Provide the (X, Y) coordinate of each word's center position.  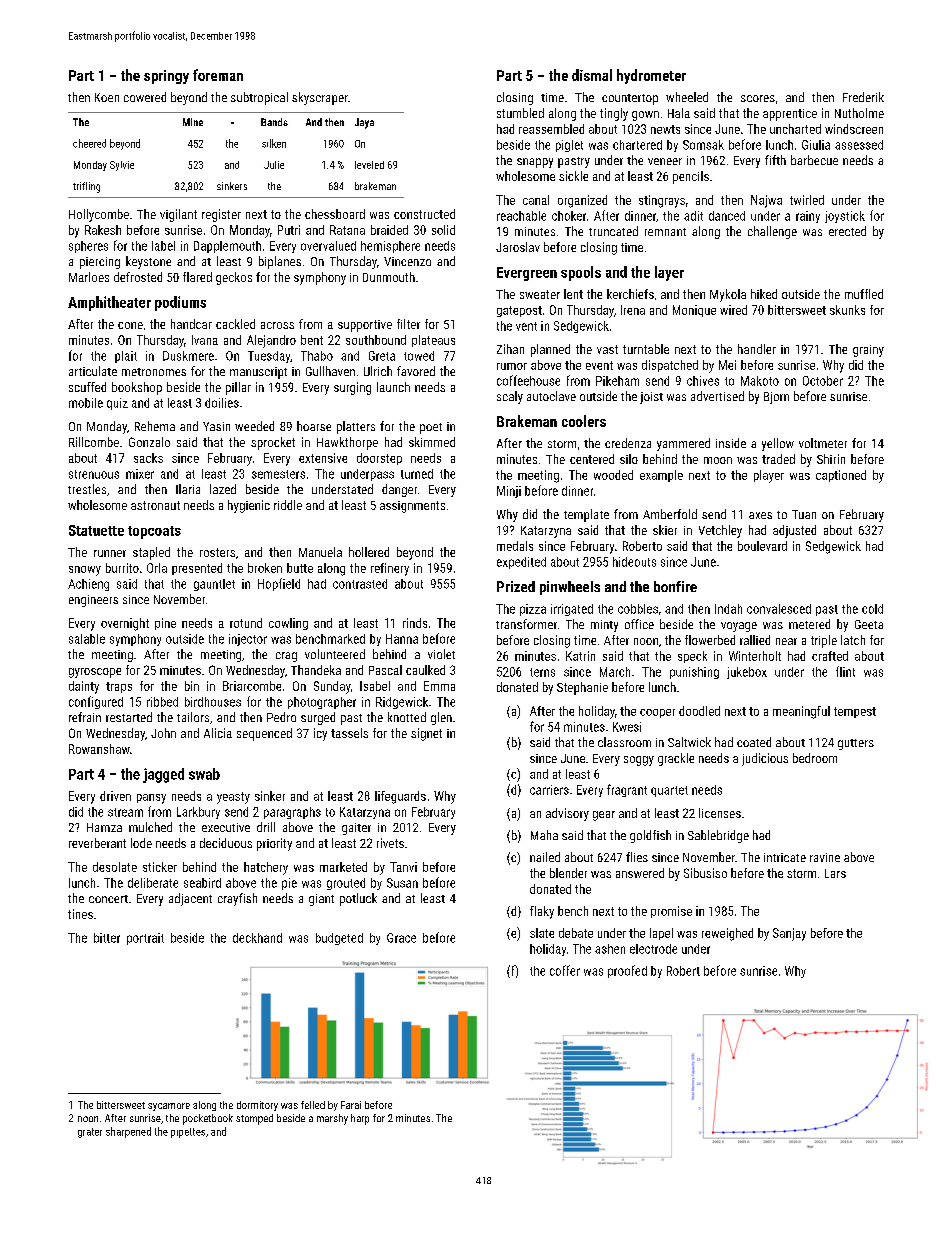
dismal (592, 75)
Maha (544, 835)
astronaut (155, 505)
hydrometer (651, 76)
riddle (288, 505)
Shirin (831, 459)
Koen (107, 97)
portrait (145, 939)
